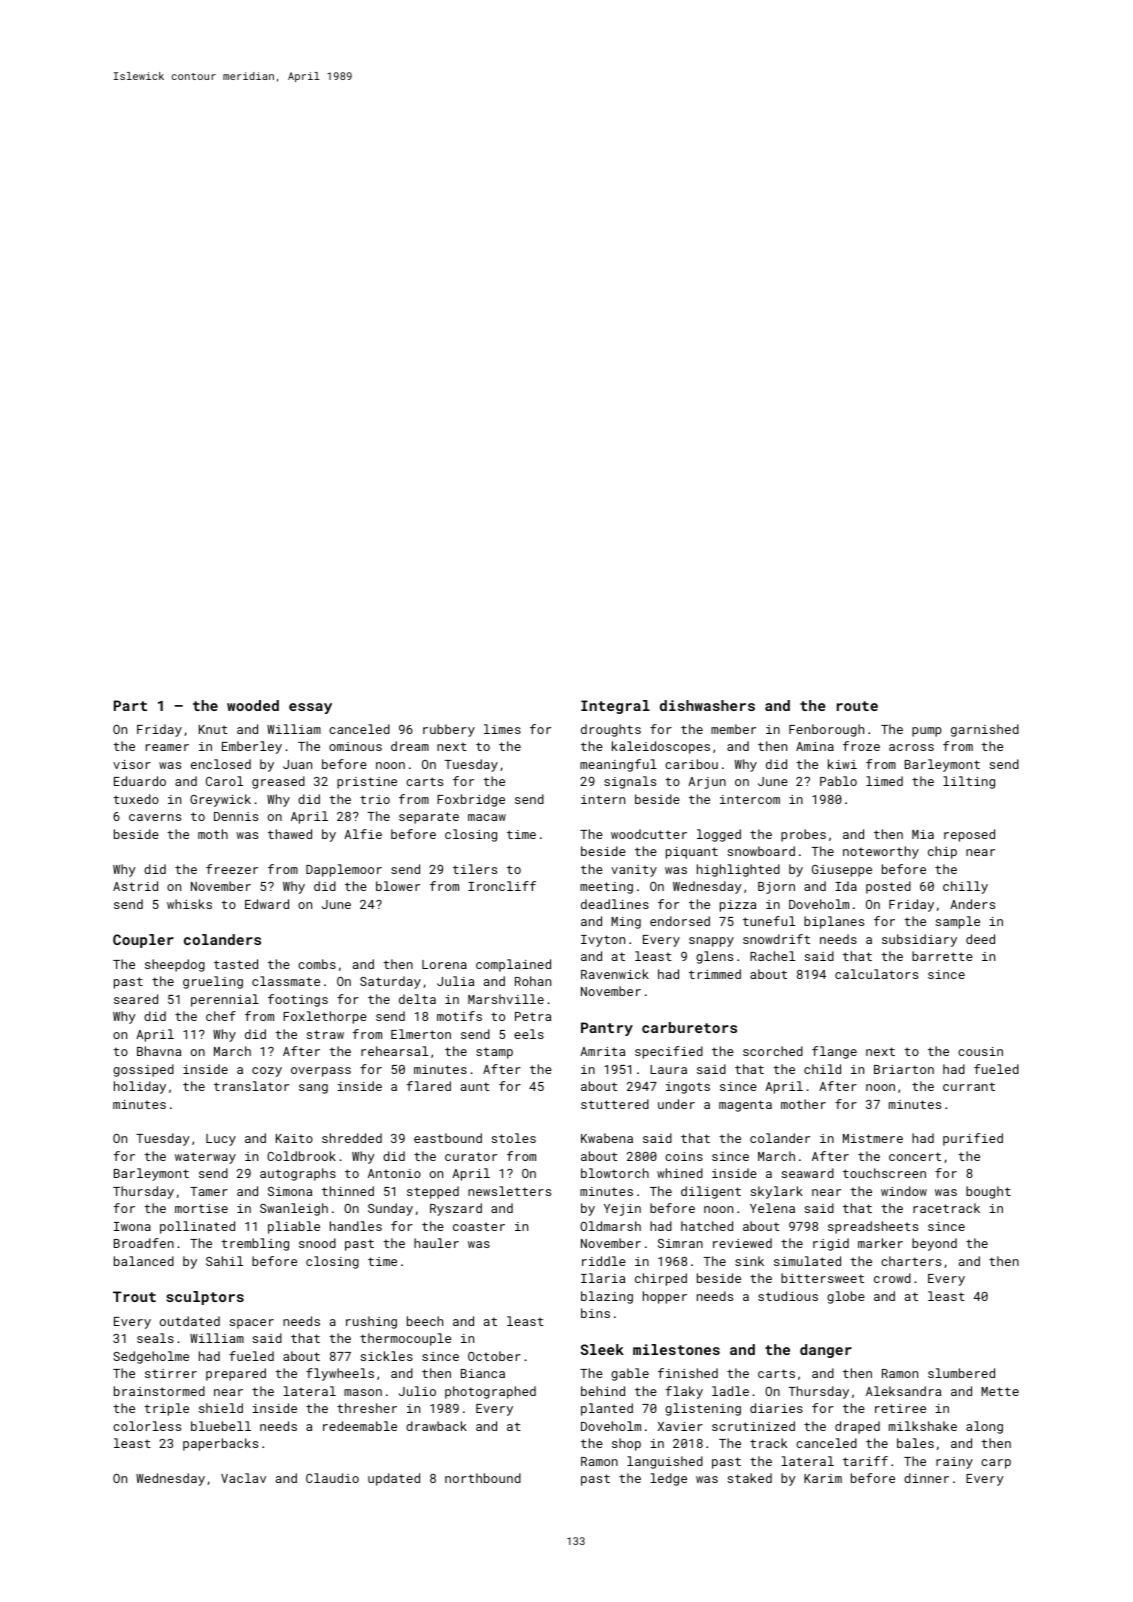 This page has height=1602, width=1133. Describe the element at coordinates (224, 1261) in the page. I see `Sahil` at that location.
